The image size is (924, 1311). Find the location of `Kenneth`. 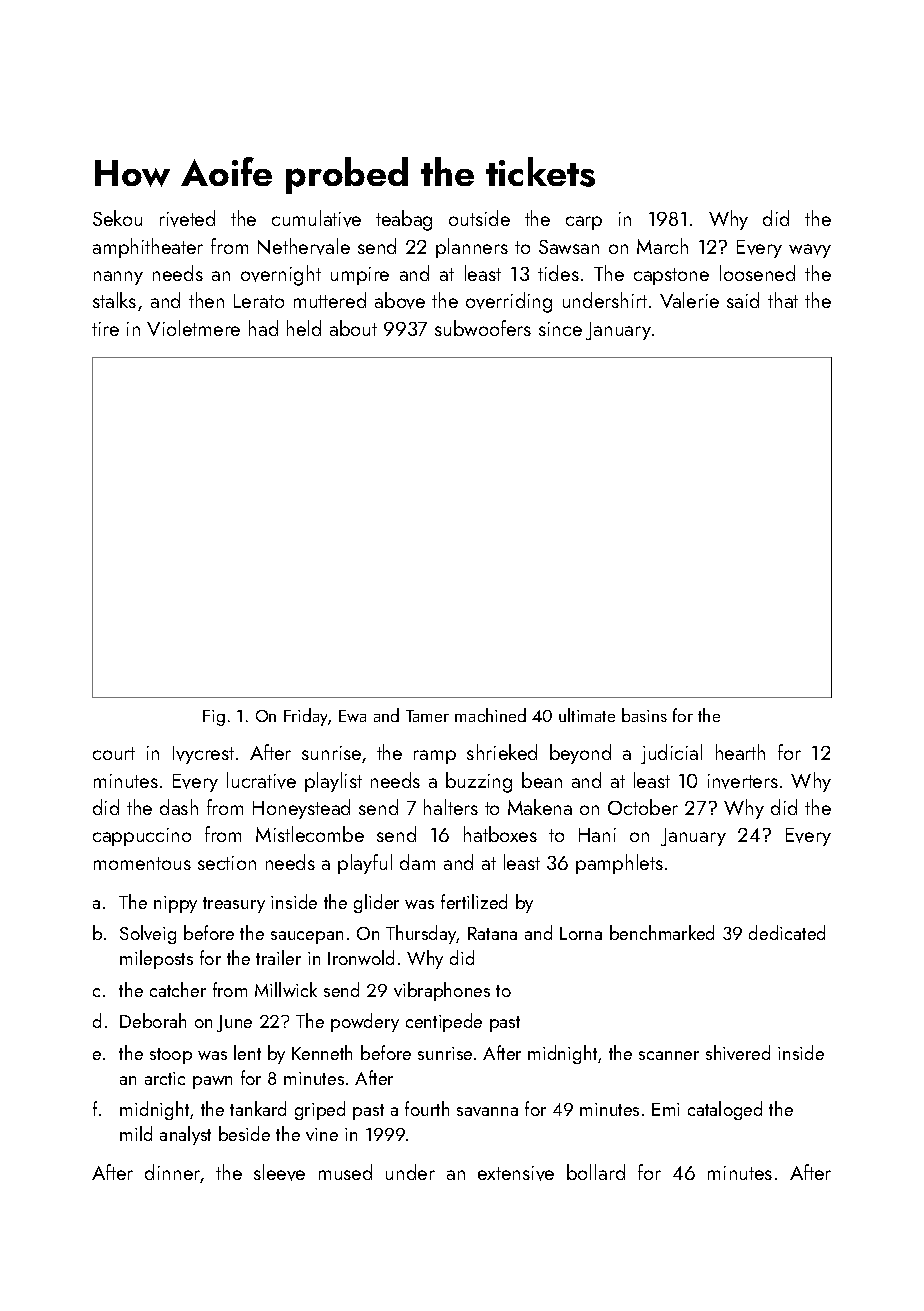

Kenneth is located at coordinates (322, 1052).
